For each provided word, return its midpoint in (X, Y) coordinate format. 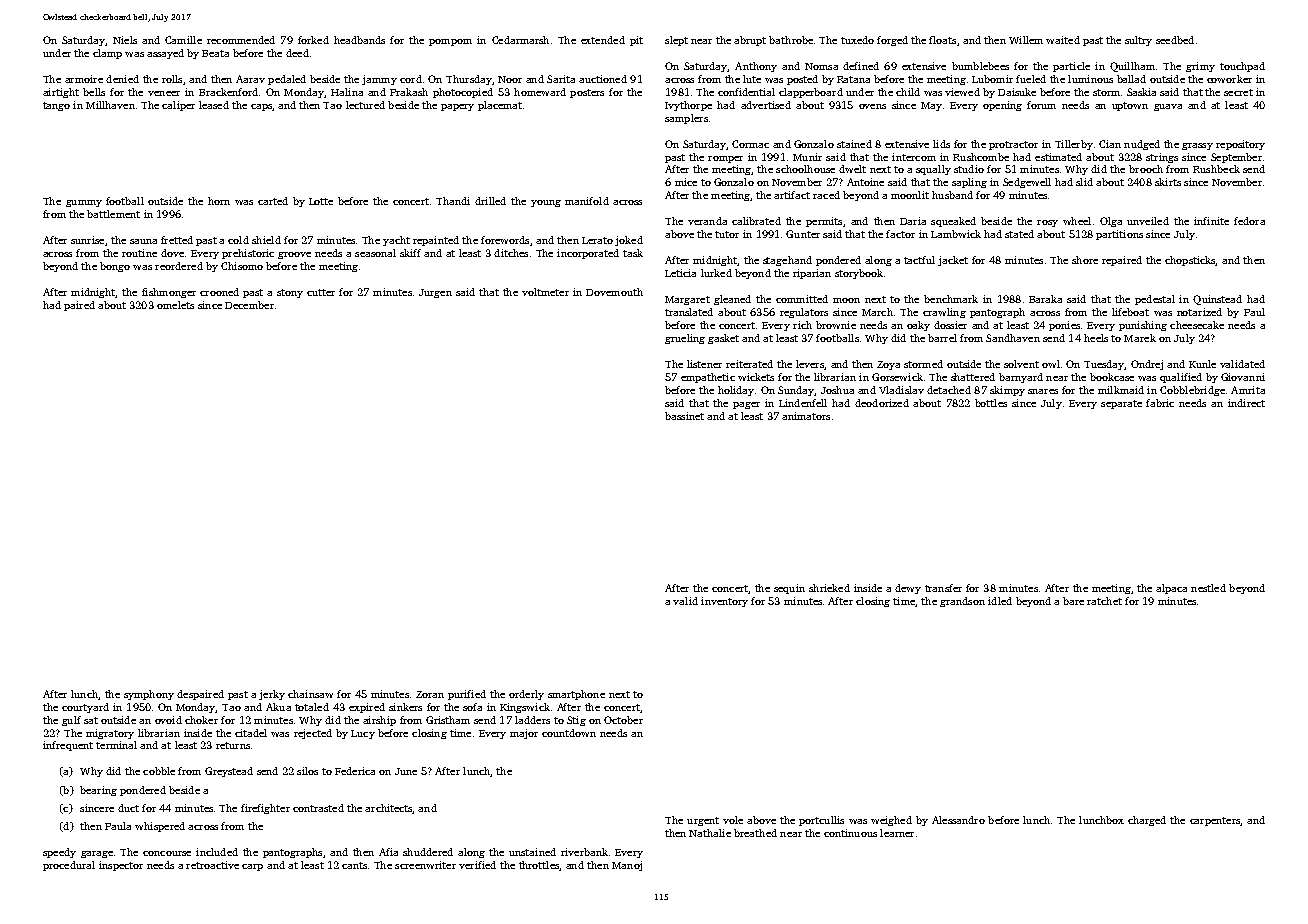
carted (273, 201)
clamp (107, 54)
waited (1063, 40)
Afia (388, 852)
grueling (685, 339)
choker (201, 720)
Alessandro (958, 820)
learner (897, 833)
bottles (991, 403)
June (406, 771)
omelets (175, 305)
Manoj (627, 866)
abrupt (750, 41)
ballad (1131, 79)
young (546, 203)
